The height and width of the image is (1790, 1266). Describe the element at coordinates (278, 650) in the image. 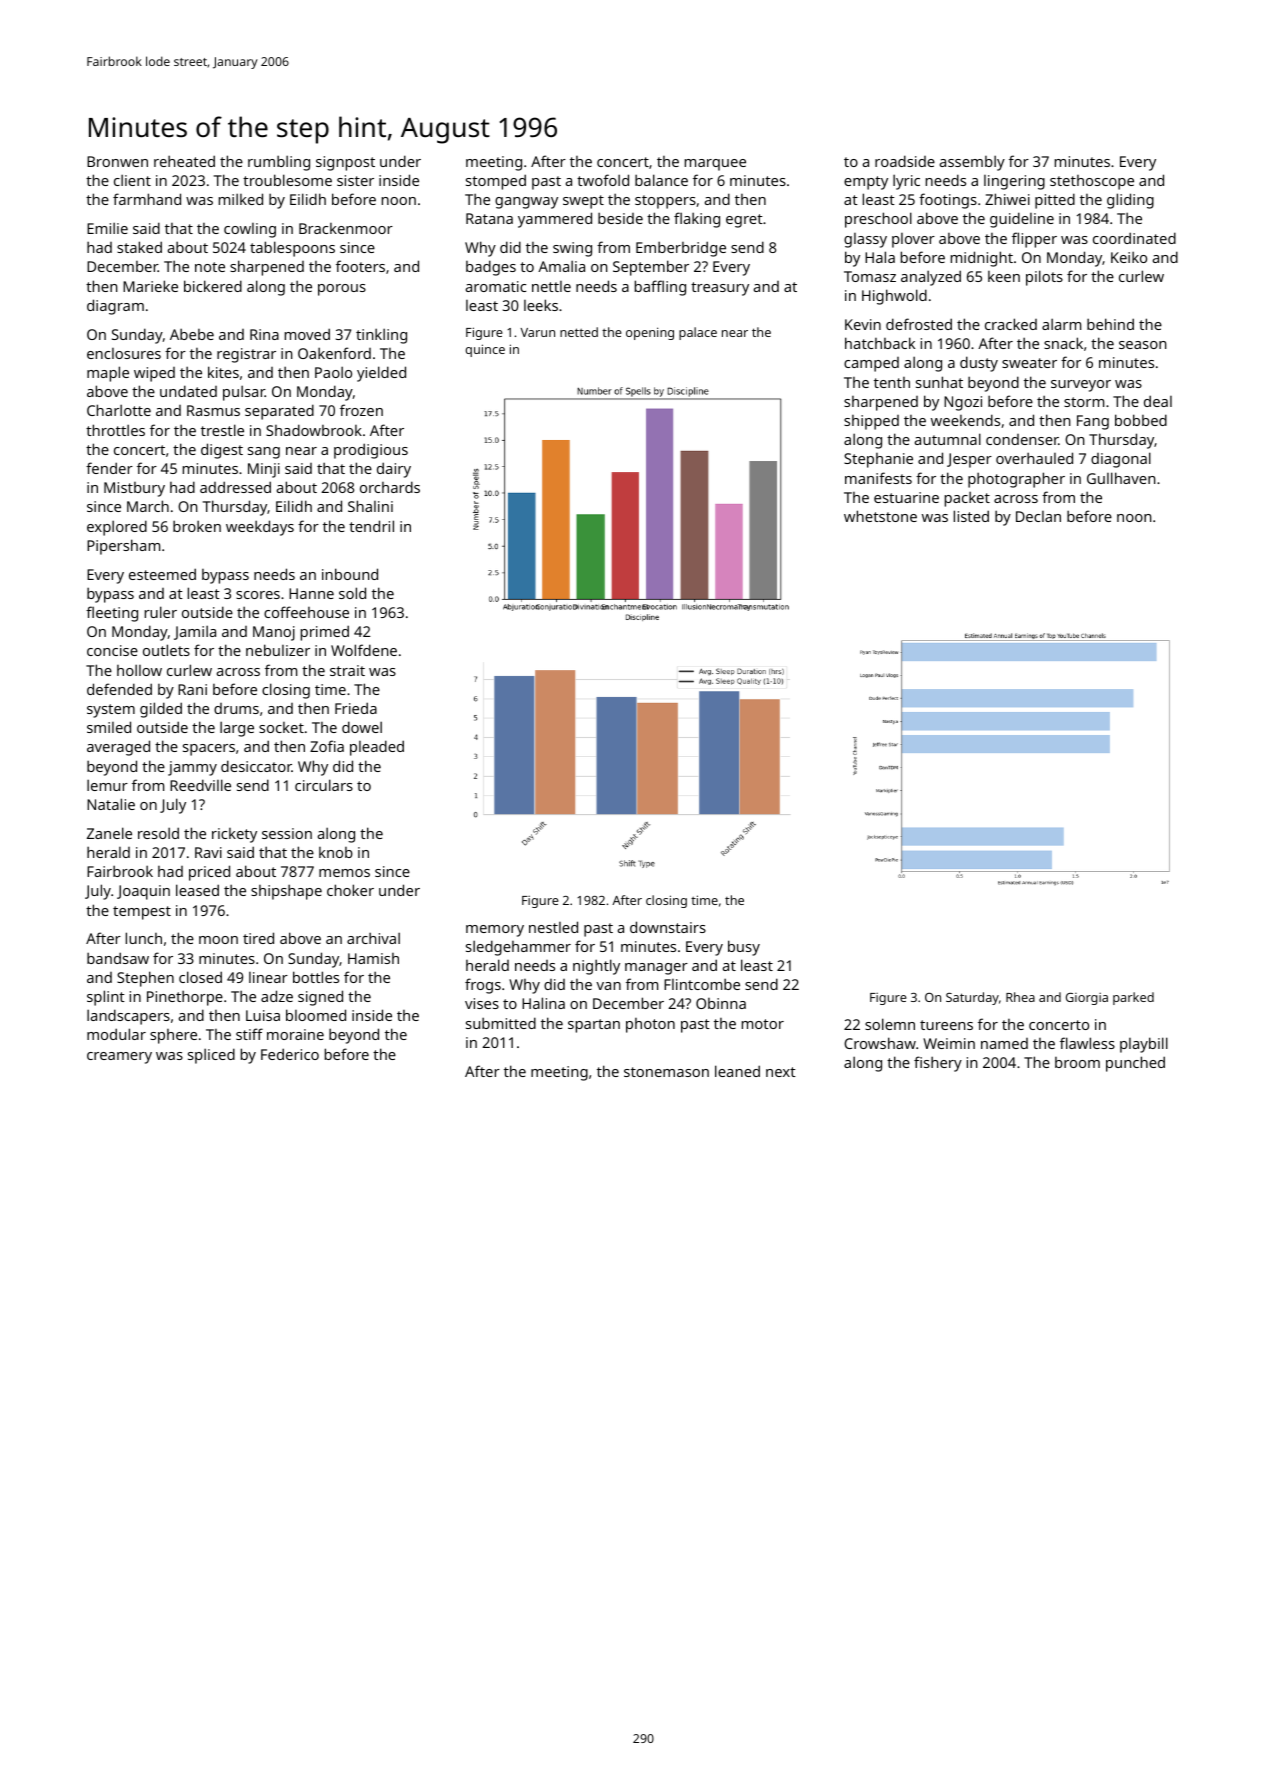

I see `nebulizer` at that location.
